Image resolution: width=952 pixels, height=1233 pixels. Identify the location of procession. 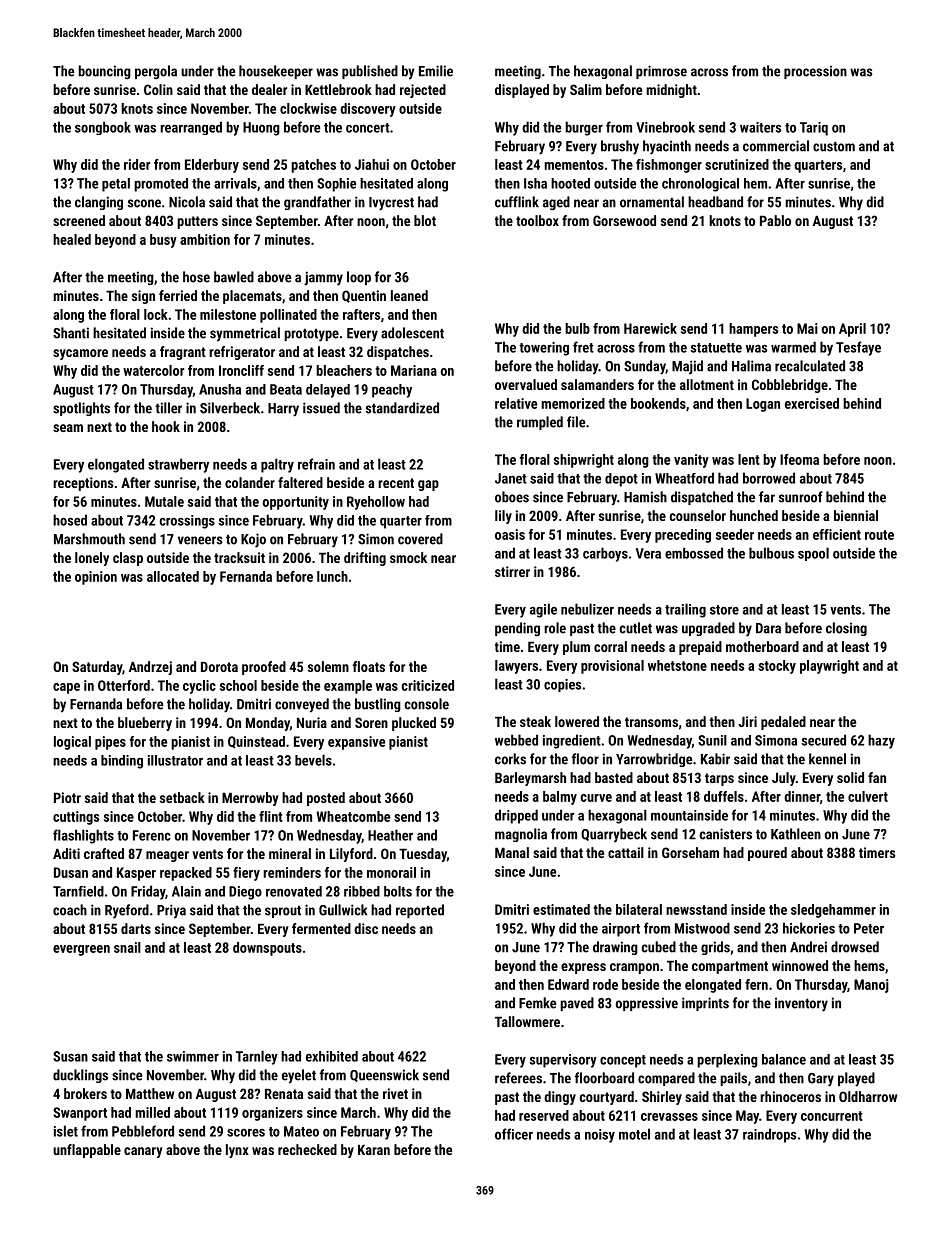
(815, 72).
